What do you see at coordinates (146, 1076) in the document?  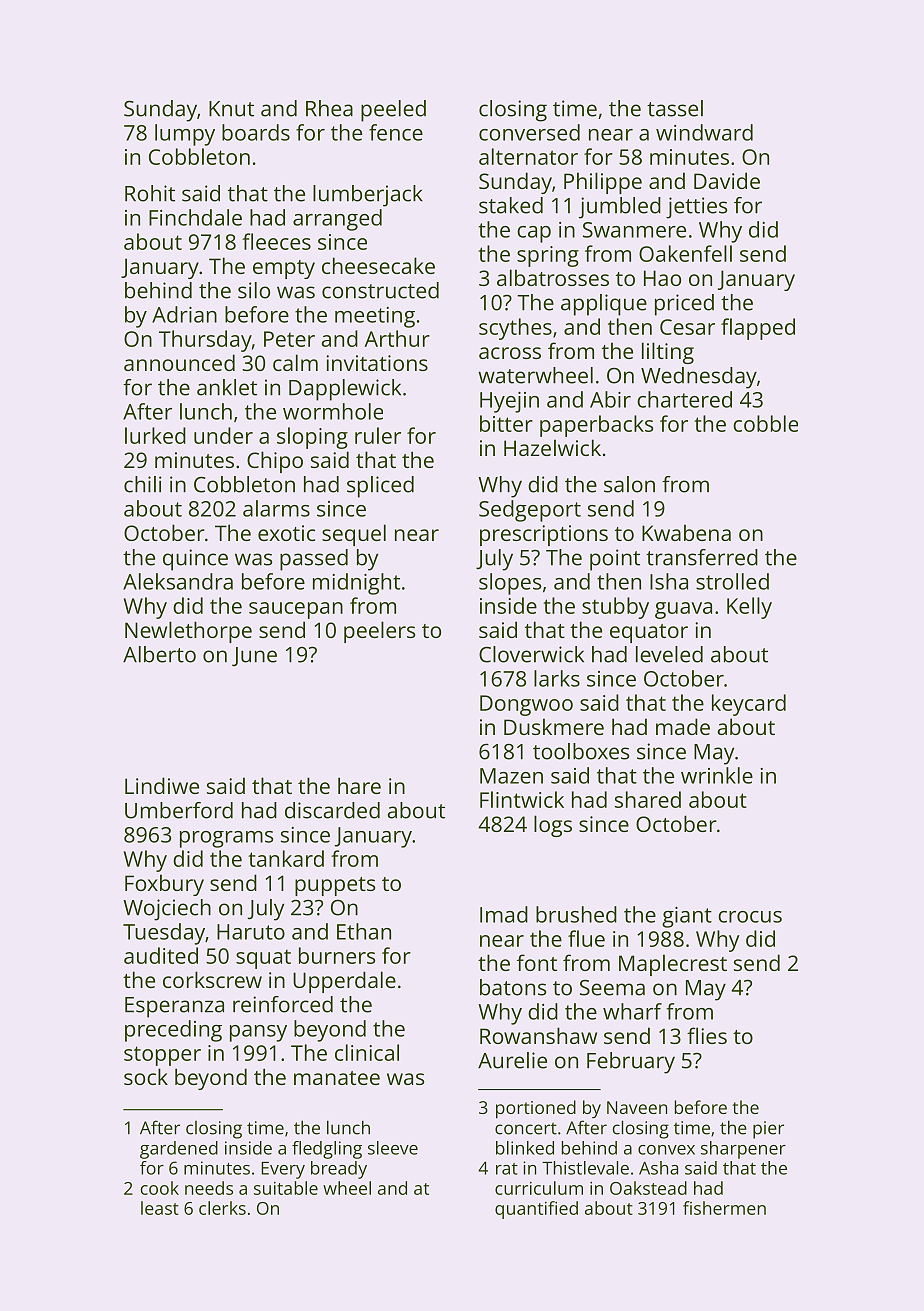 I see `sock` at bounding box center [146, 1076].
